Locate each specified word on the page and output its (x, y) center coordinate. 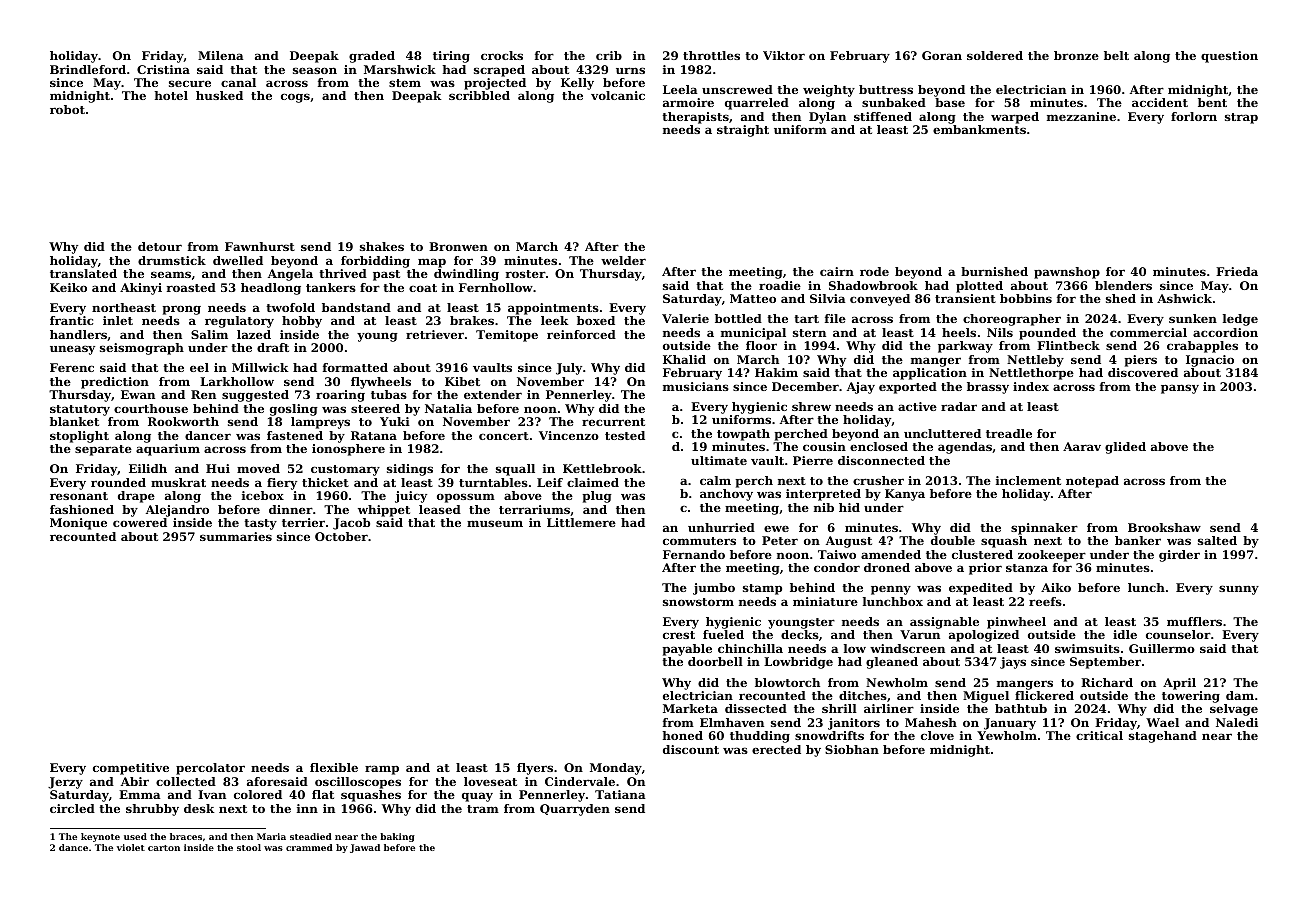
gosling (294, 410)
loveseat (490, 781)
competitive (131, 769)
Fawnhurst (260, 246)
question (1229, 57)
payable (687, 650)
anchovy (726, 495)
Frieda (1237, 271)
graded (372, 57)
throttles (711, 55)
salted (1217, 540)
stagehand (1163, 737)
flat (323, 794)
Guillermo (1162, 648)
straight (743, 131)
